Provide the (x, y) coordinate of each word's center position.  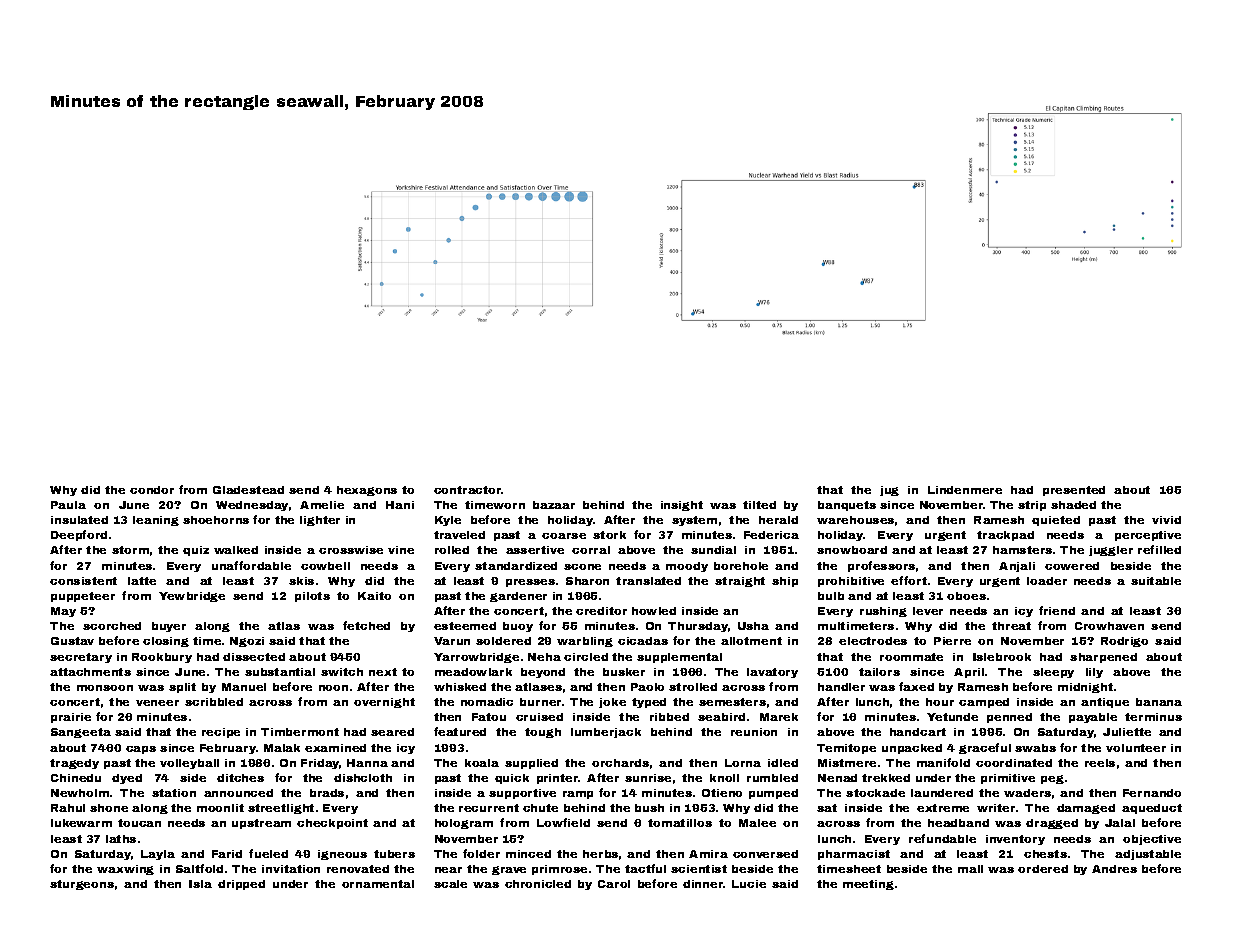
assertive (535, 550)
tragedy (74, 764)
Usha (753, 626)
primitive (1008, 779)
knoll (724, 778)
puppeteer (83, 597)
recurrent (489, 808)
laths (121, 839)
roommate (911, 657)
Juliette (1127, 732)
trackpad (1005, 536)
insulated (79, 520)
